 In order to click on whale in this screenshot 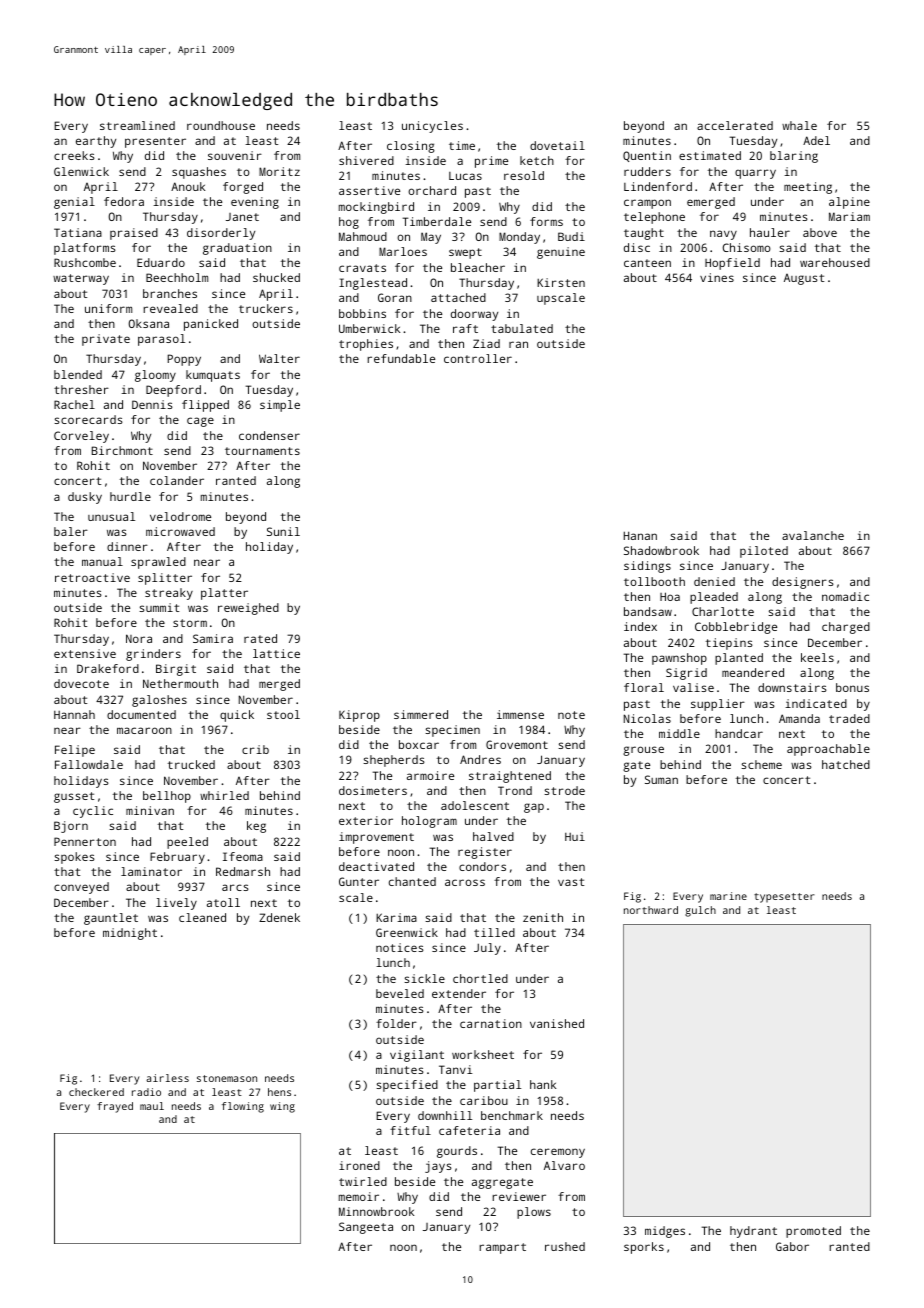, I will do `click(799, 125)`.
